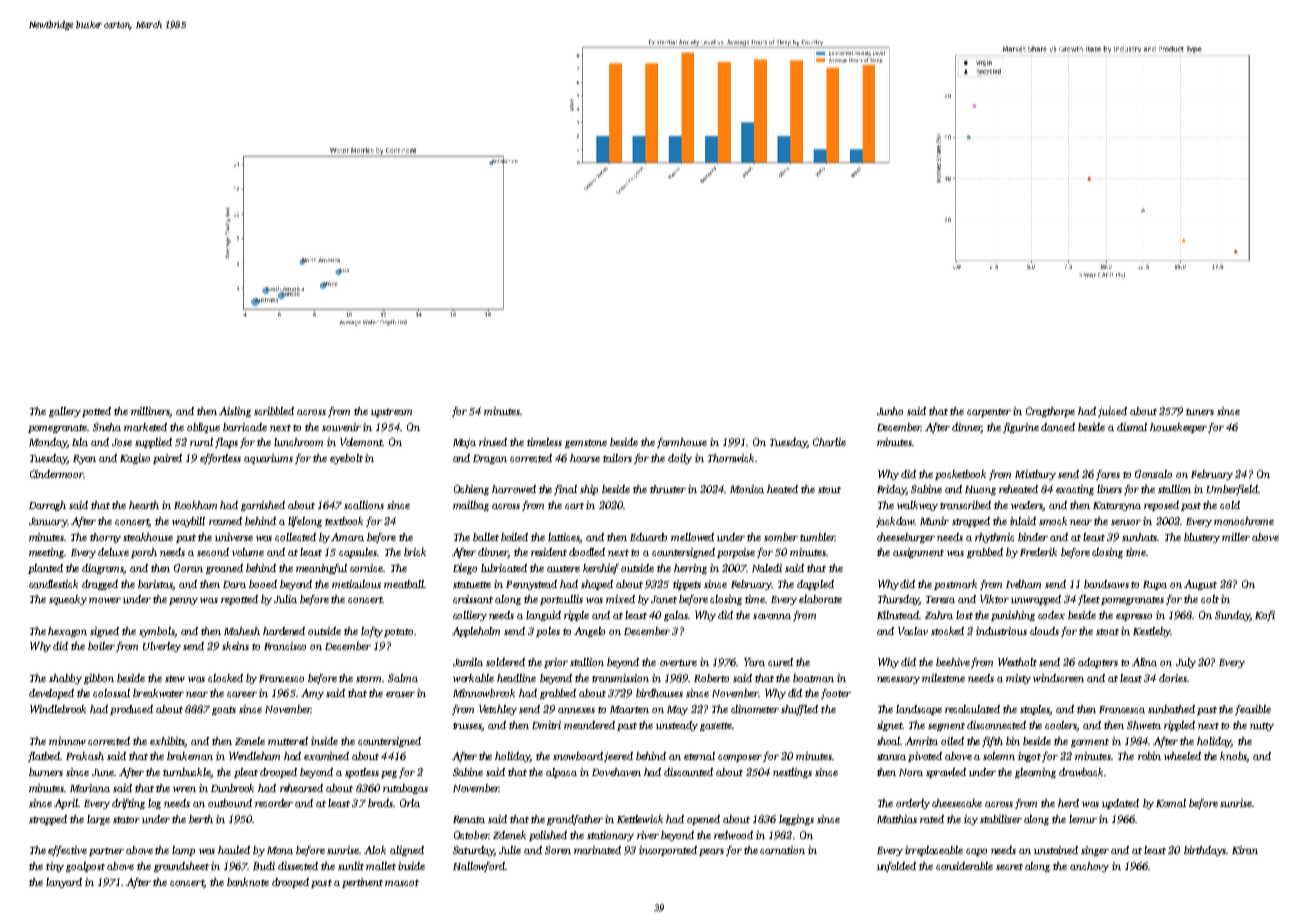 This screenshot has width=1308, height=924. What do you see at coordinates (203, 428) in the screenshot?
I see `oblique` at bounding box center [203, 428].
